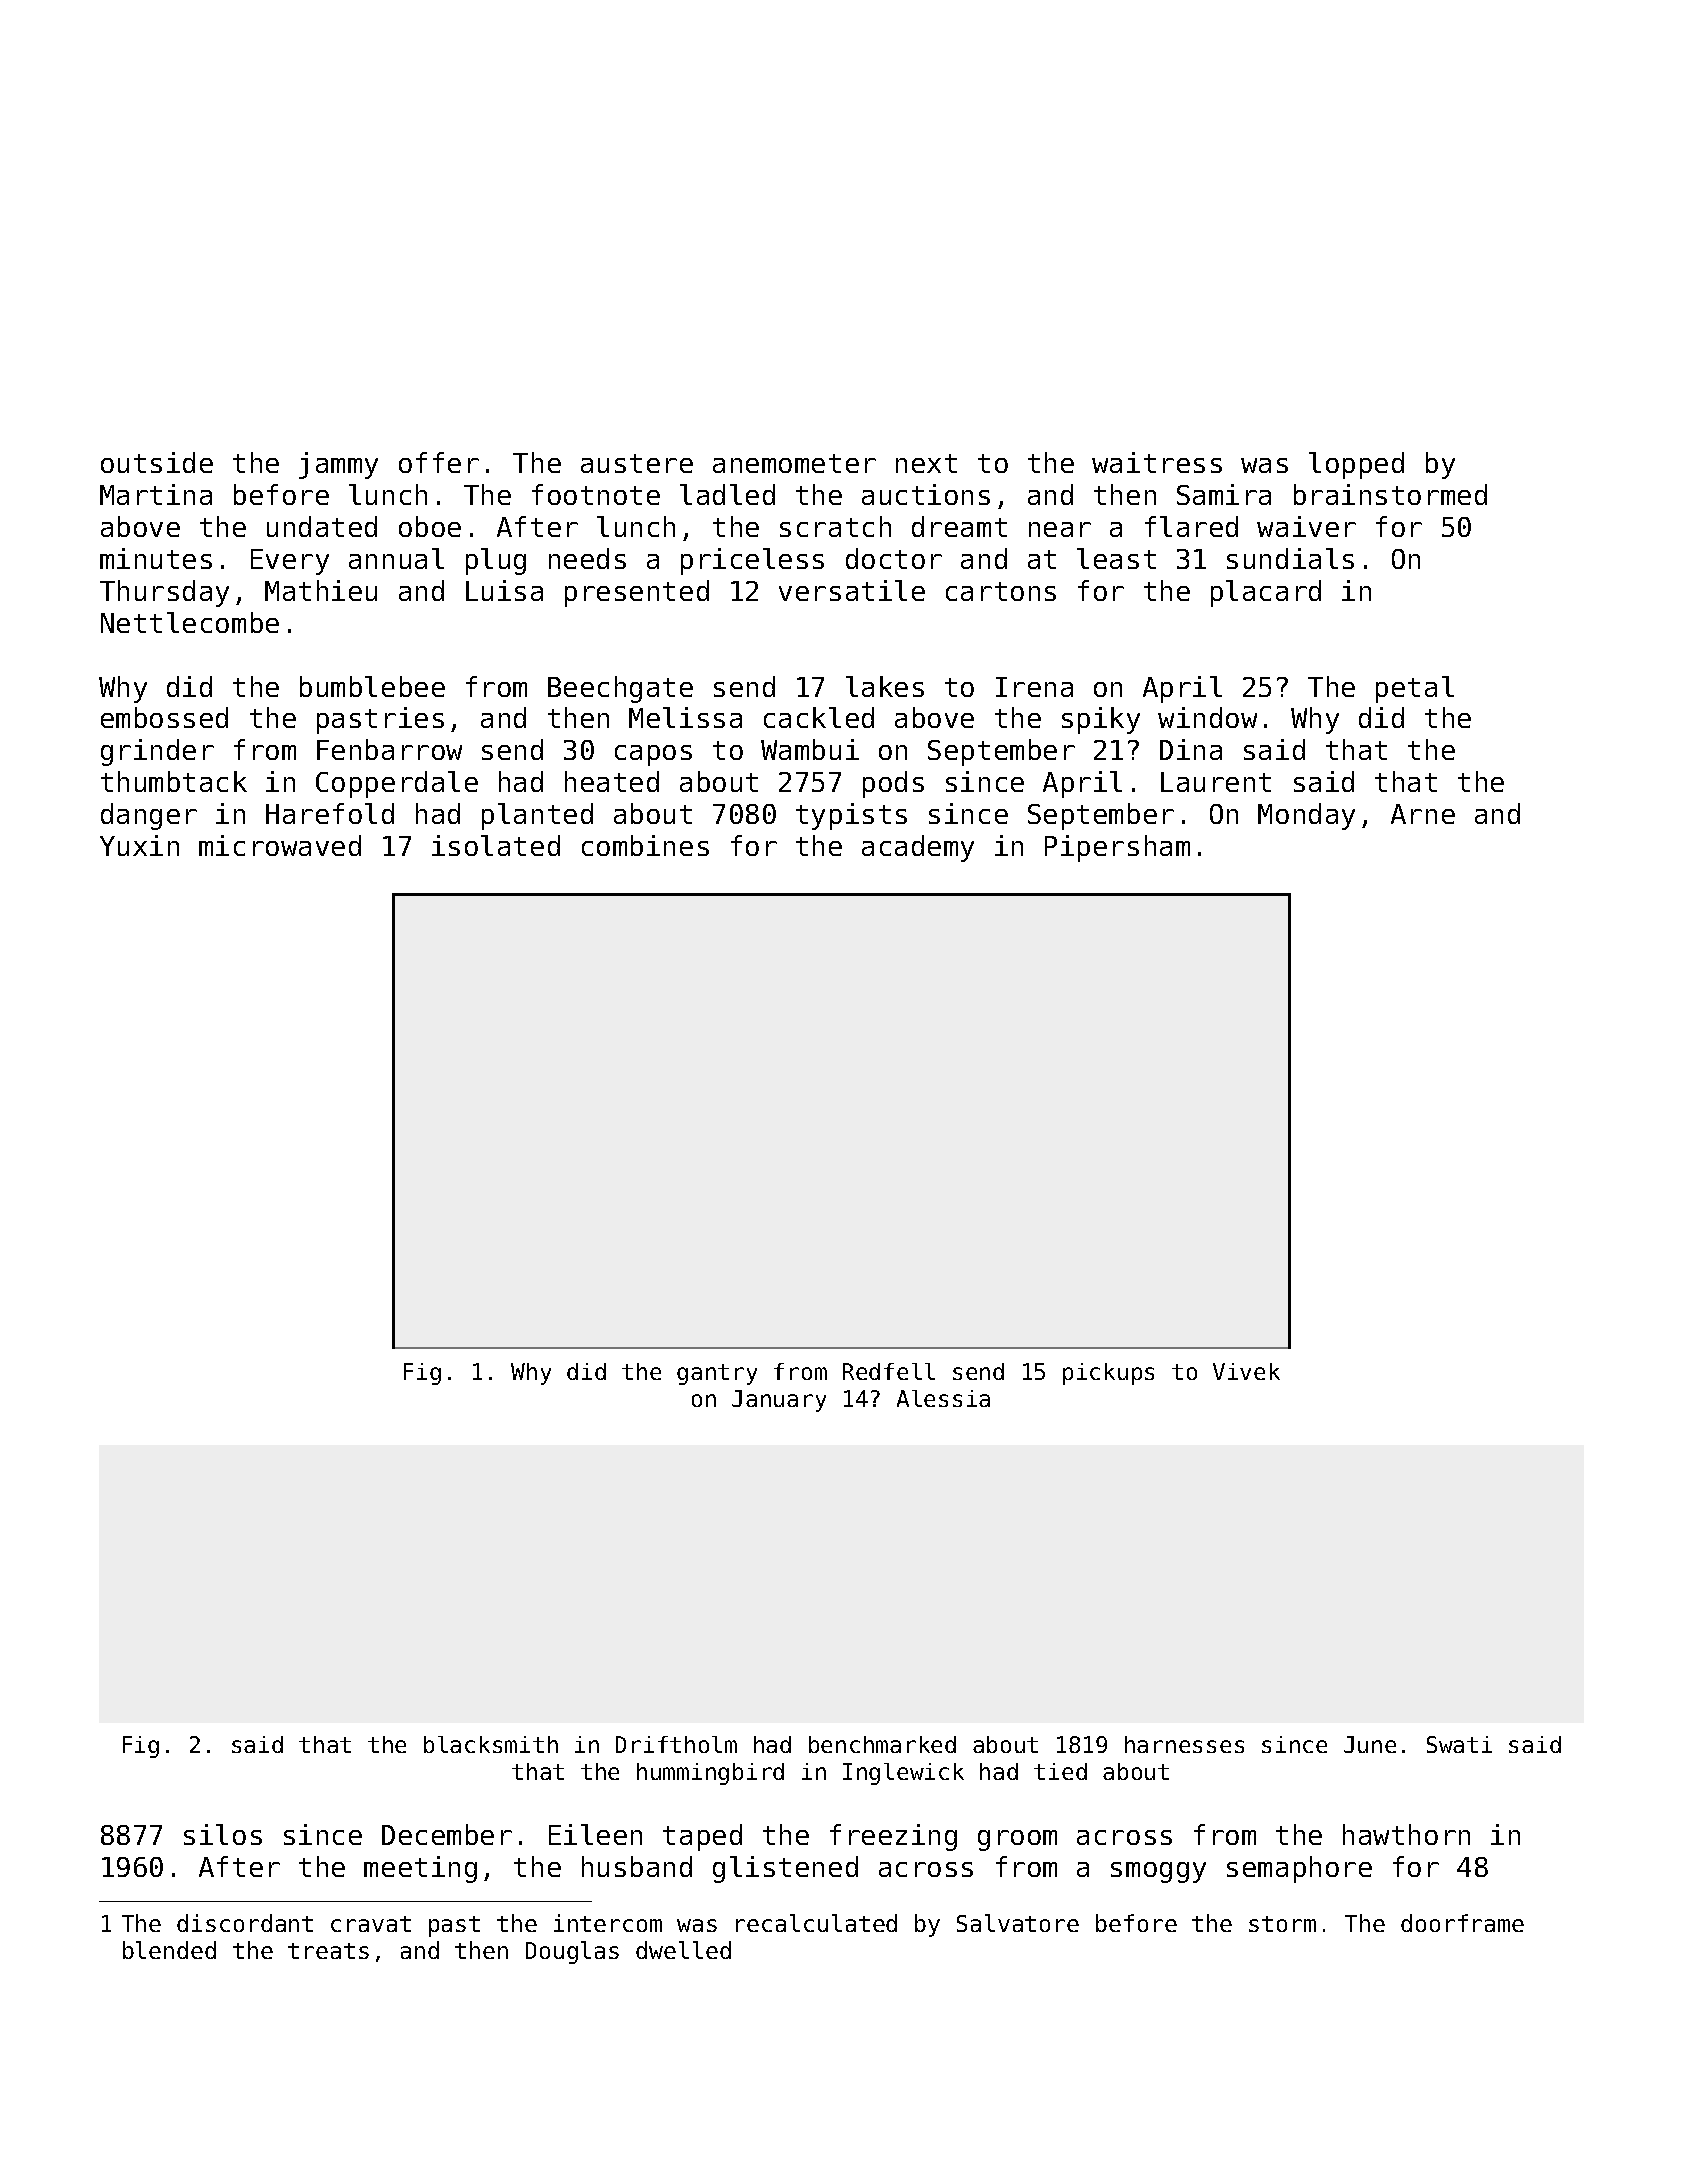  I want to click on silos, so click(223, 1834).
